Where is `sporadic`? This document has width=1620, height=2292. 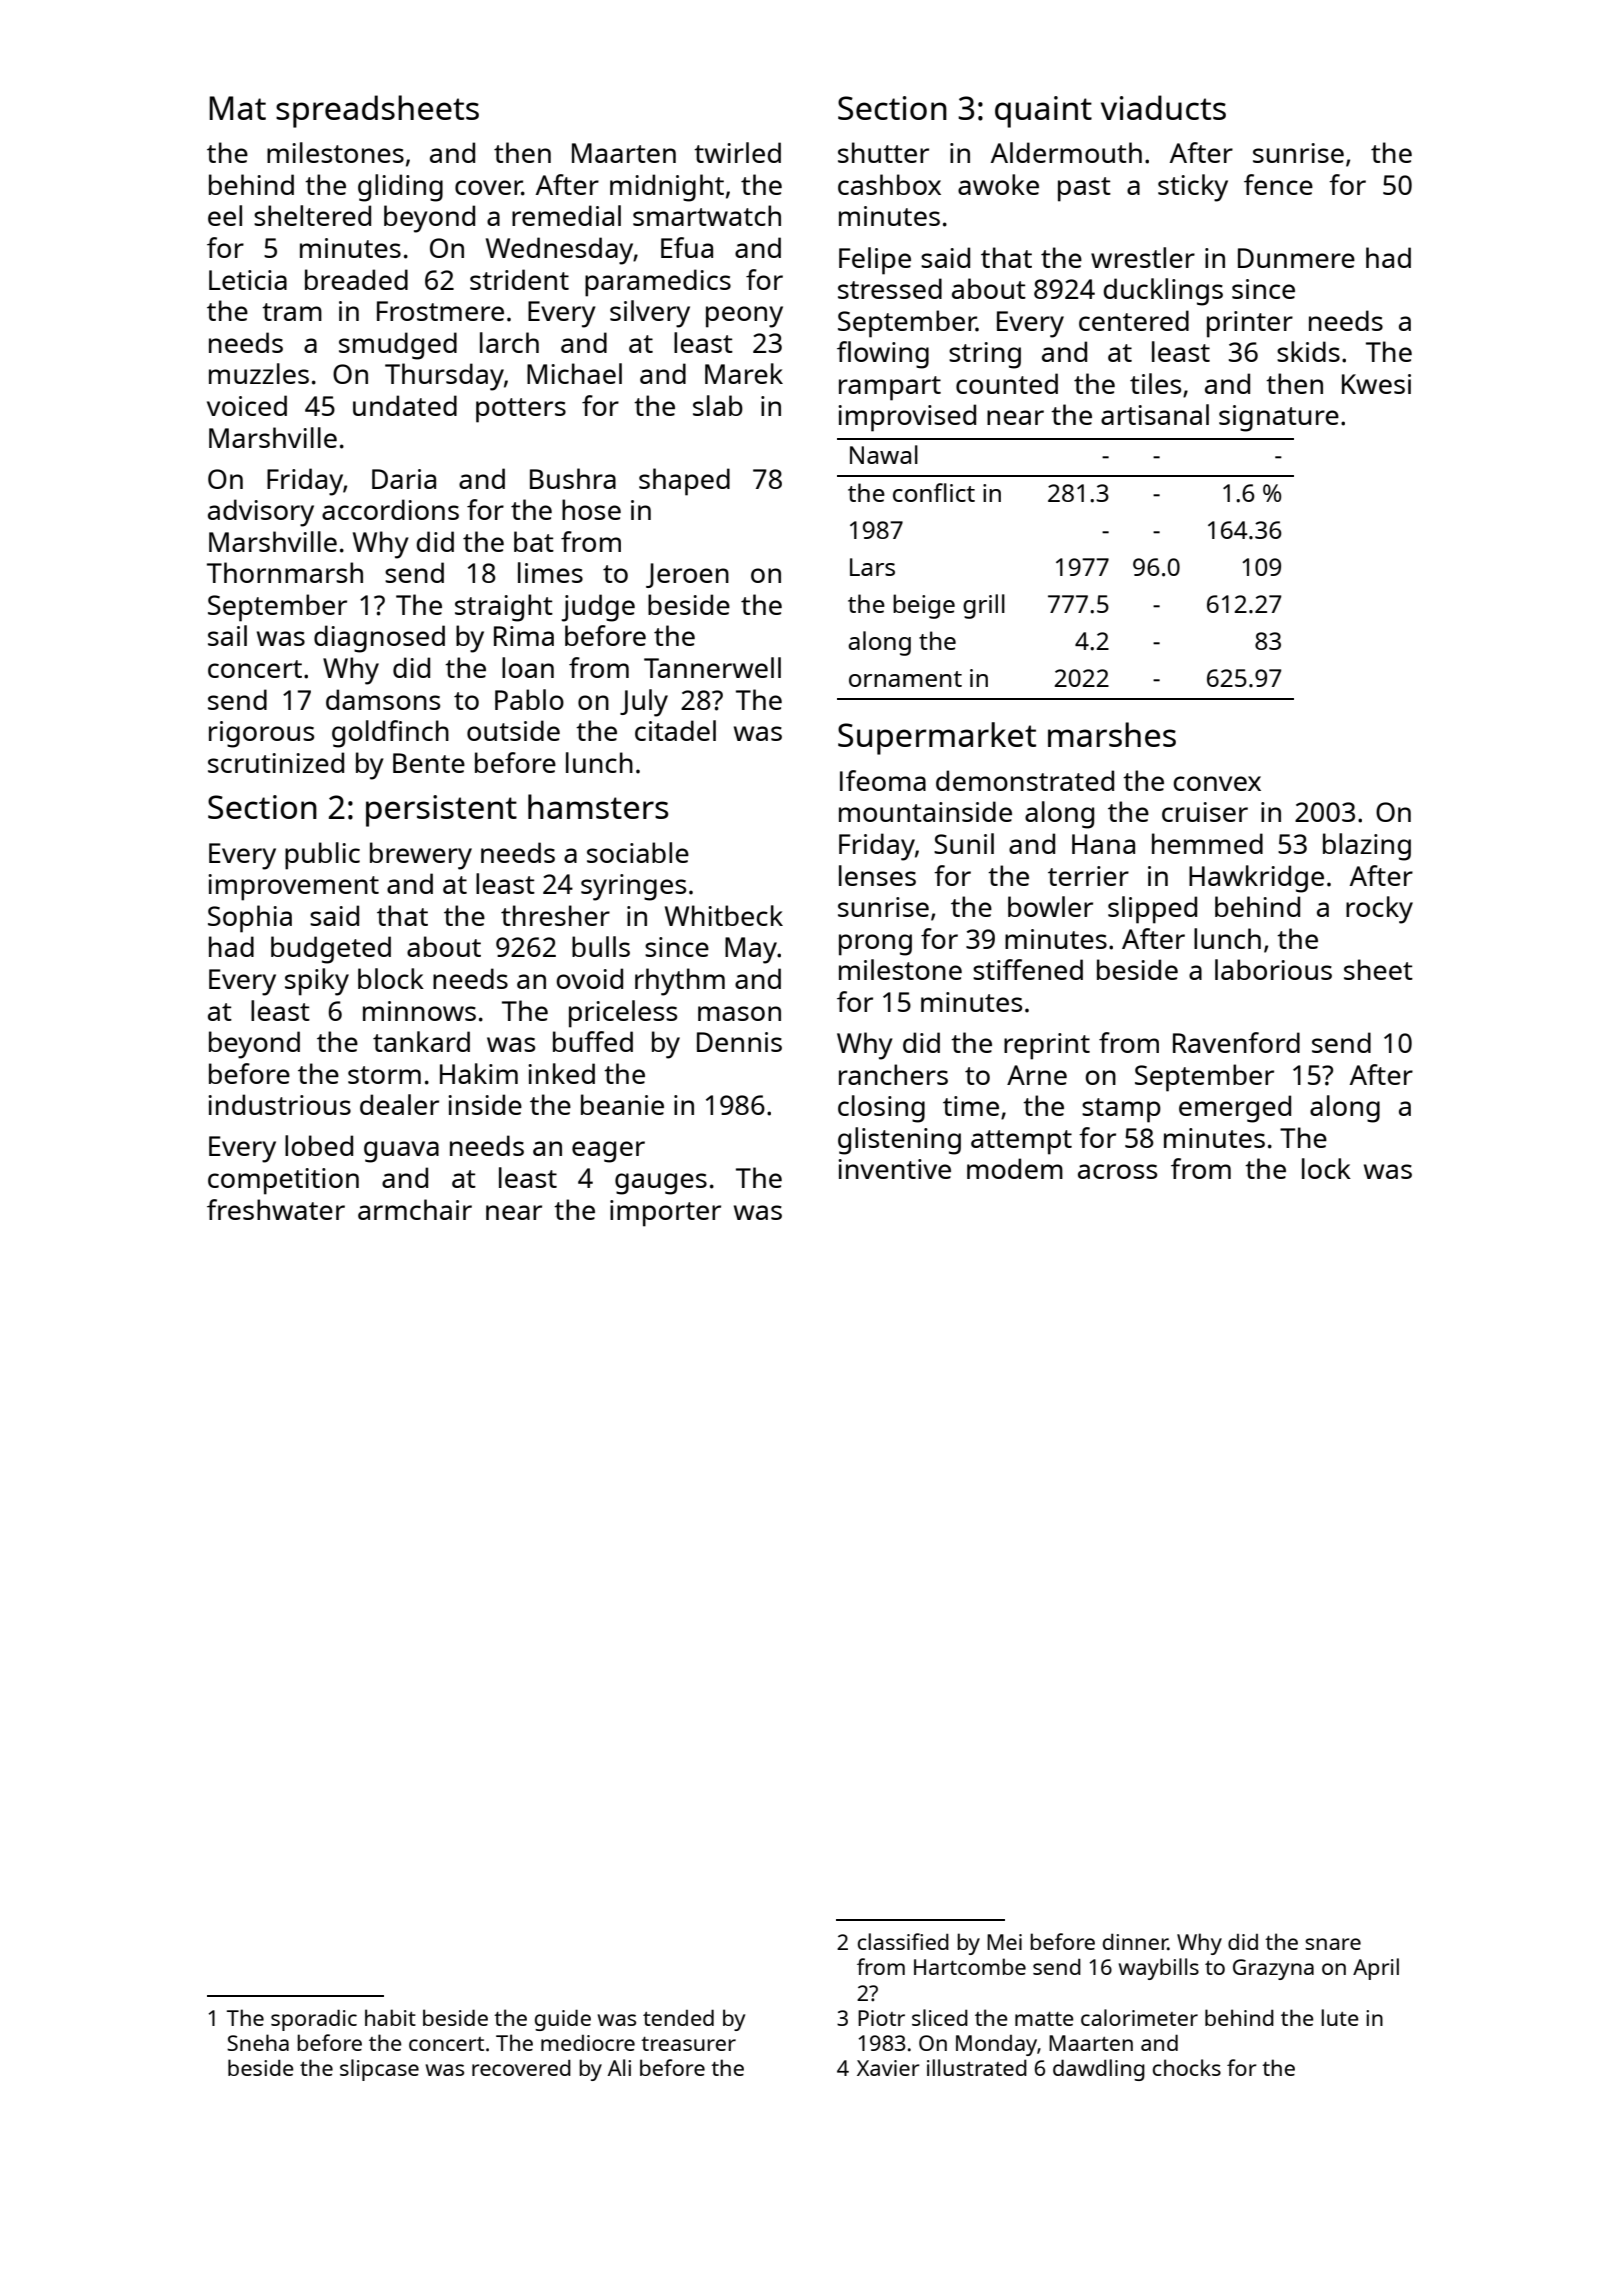
sporadic is located at coordinates (314, 2020).
